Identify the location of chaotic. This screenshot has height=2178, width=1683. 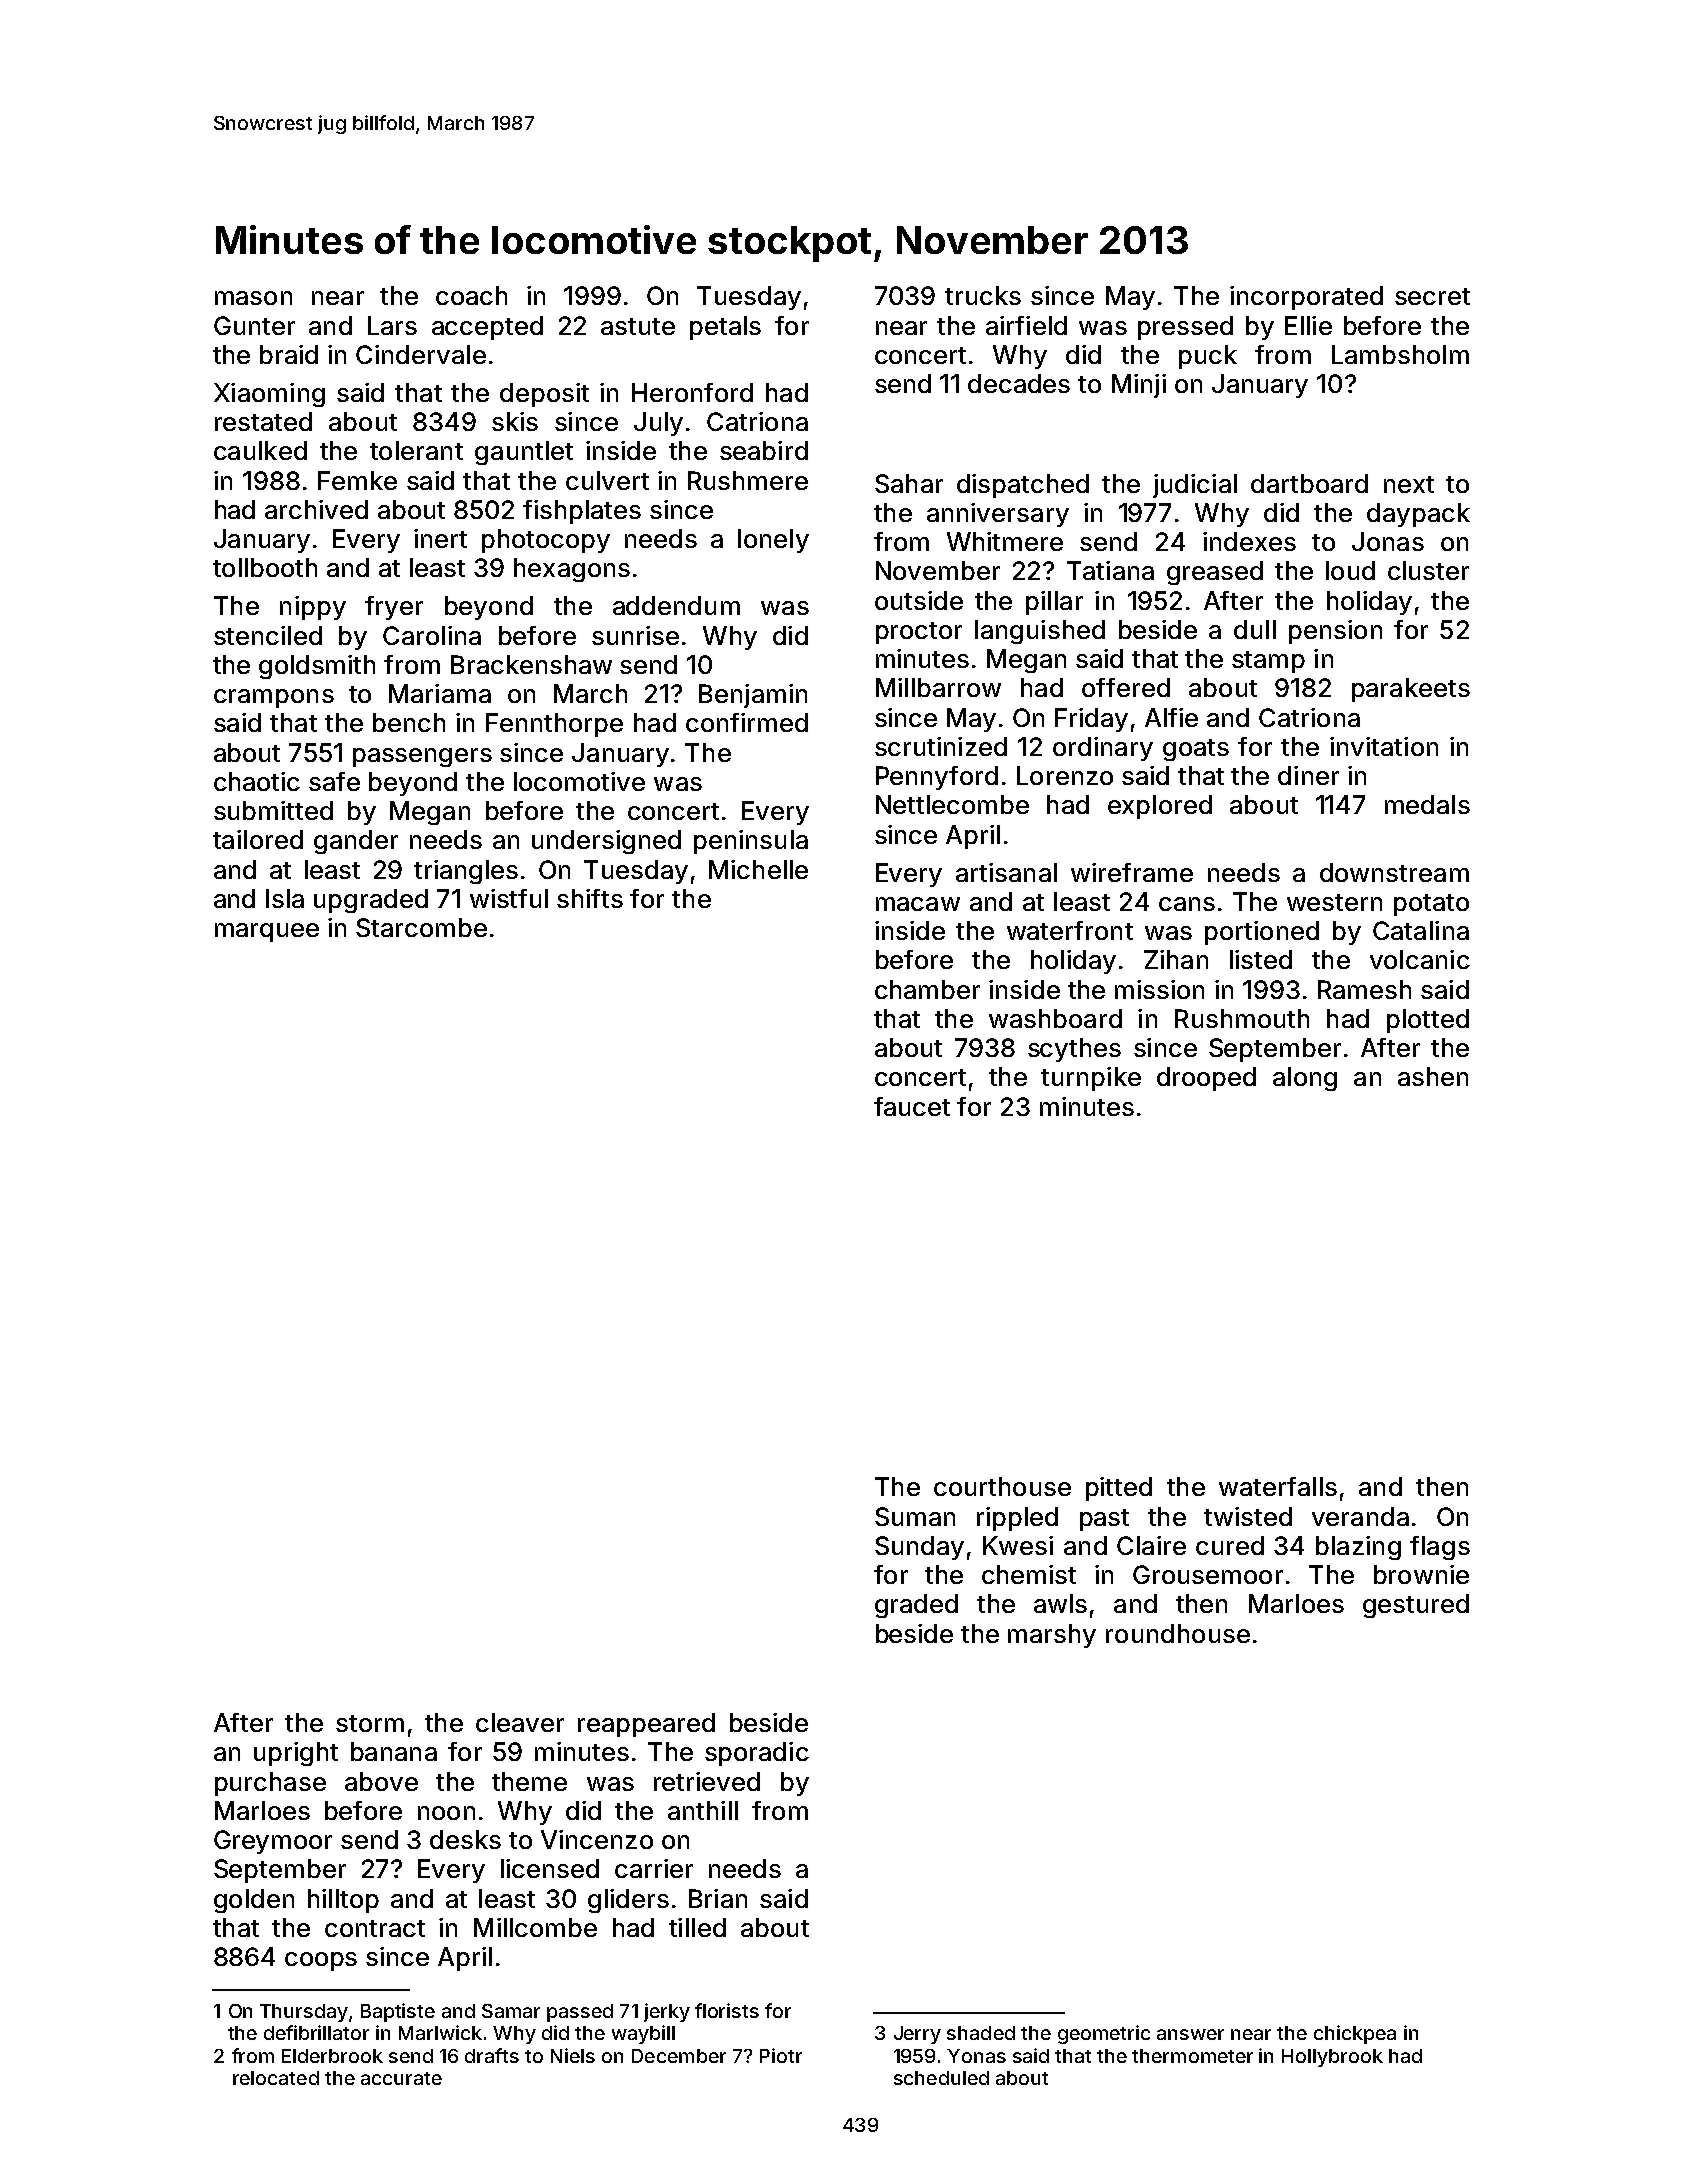
(257, 781).
